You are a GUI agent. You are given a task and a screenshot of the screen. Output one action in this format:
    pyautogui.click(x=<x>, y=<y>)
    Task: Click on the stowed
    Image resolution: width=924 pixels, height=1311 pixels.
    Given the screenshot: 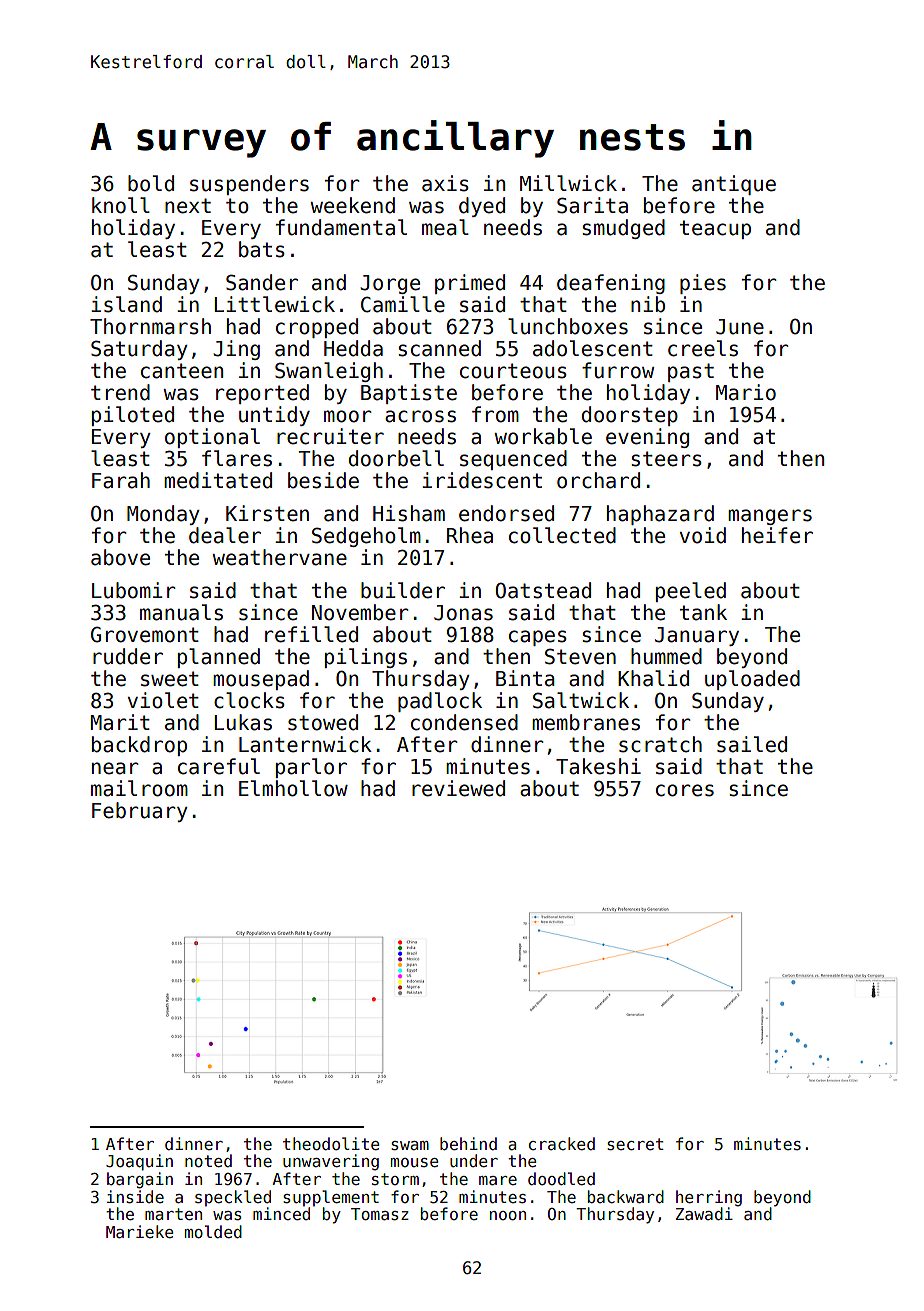 What is the action you would take?
    pyautogui.click(x=323, y=722)
